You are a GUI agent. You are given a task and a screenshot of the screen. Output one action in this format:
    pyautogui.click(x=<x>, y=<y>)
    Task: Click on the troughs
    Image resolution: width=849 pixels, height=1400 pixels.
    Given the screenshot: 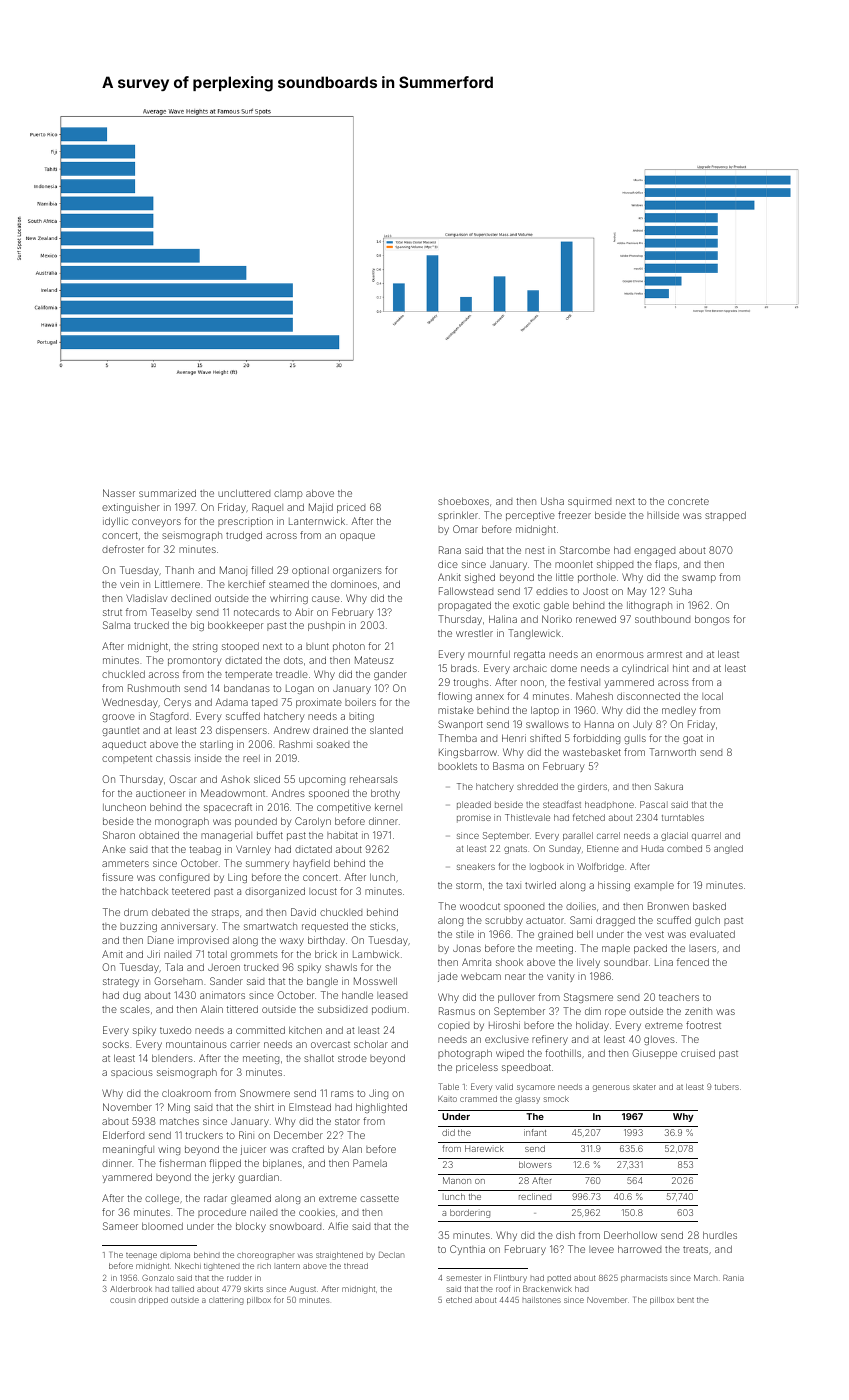 What is the action you would take?
    pyautogui.click(x=471, y=683)
